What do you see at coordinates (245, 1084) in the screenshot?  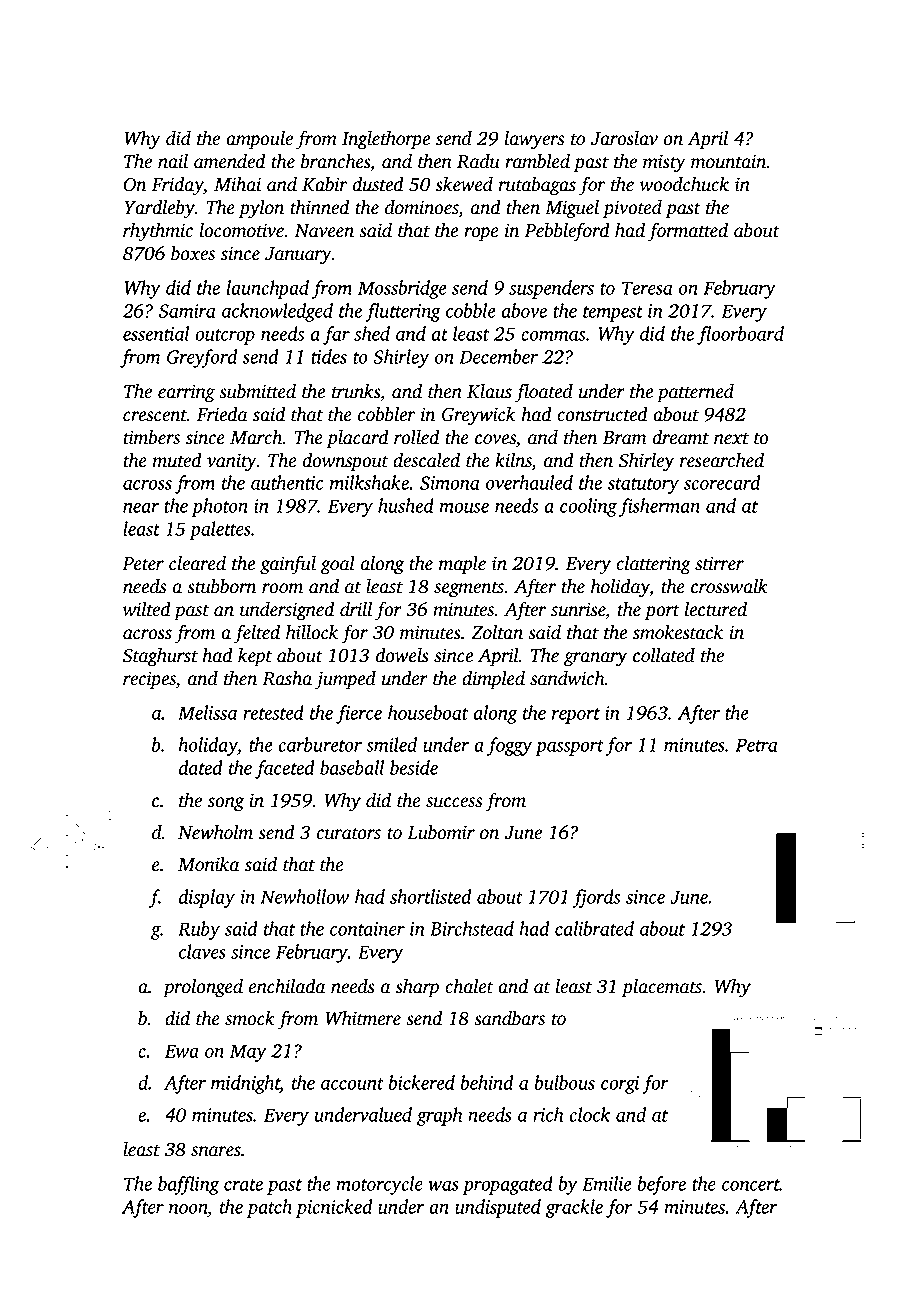 I see `midnight` at bounding box center [245, 1084].
